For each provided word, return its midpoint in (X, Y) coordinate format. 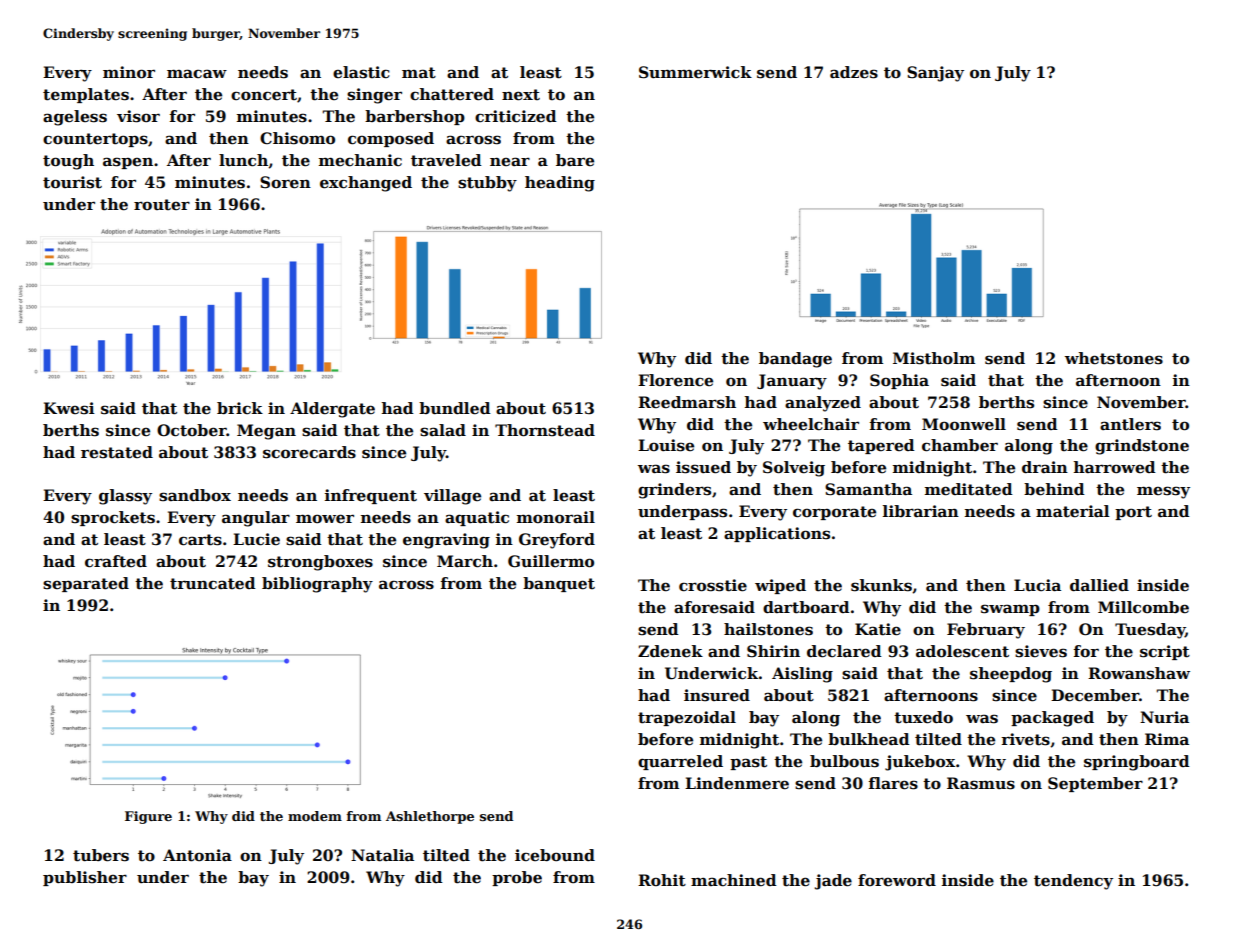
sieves (1041, 651)
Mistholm (934, 358)
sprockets (113, 518)
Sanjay (935, 74)
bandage (795, 360)
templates (86, 95)
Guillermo (551, 561)
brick (240, 408)
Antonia (197, 855)
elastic (361, 72)
